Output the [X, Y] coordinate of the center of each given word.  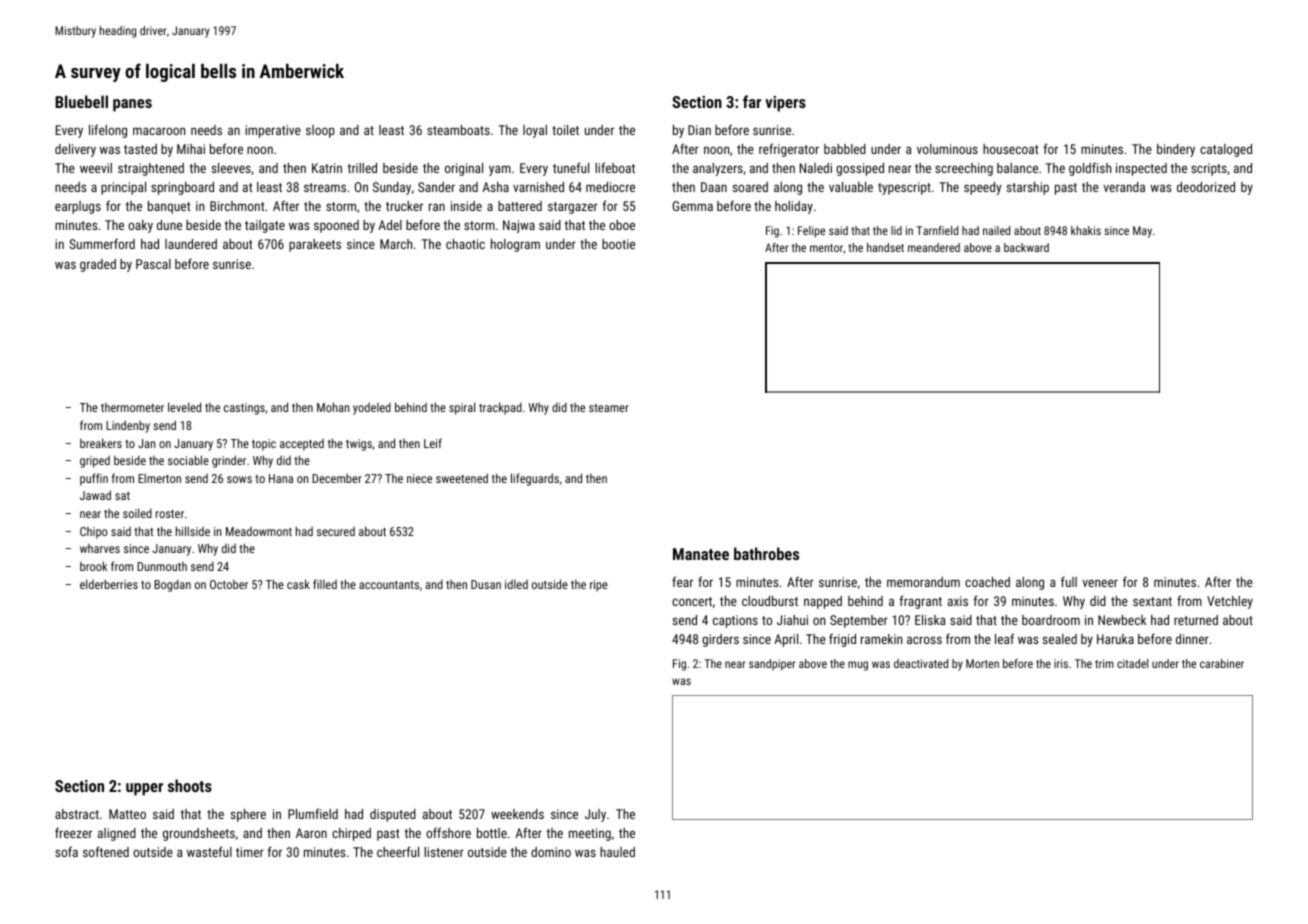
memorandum [923, 582]
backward [1026, 247]
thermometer [132, 407]
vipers [785, 104]
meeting [590, 834]
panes [132, 105]
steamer [609, 408]
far [752, 101]
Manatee [701, 554]
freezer [73, 832]
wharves [100, 548]
